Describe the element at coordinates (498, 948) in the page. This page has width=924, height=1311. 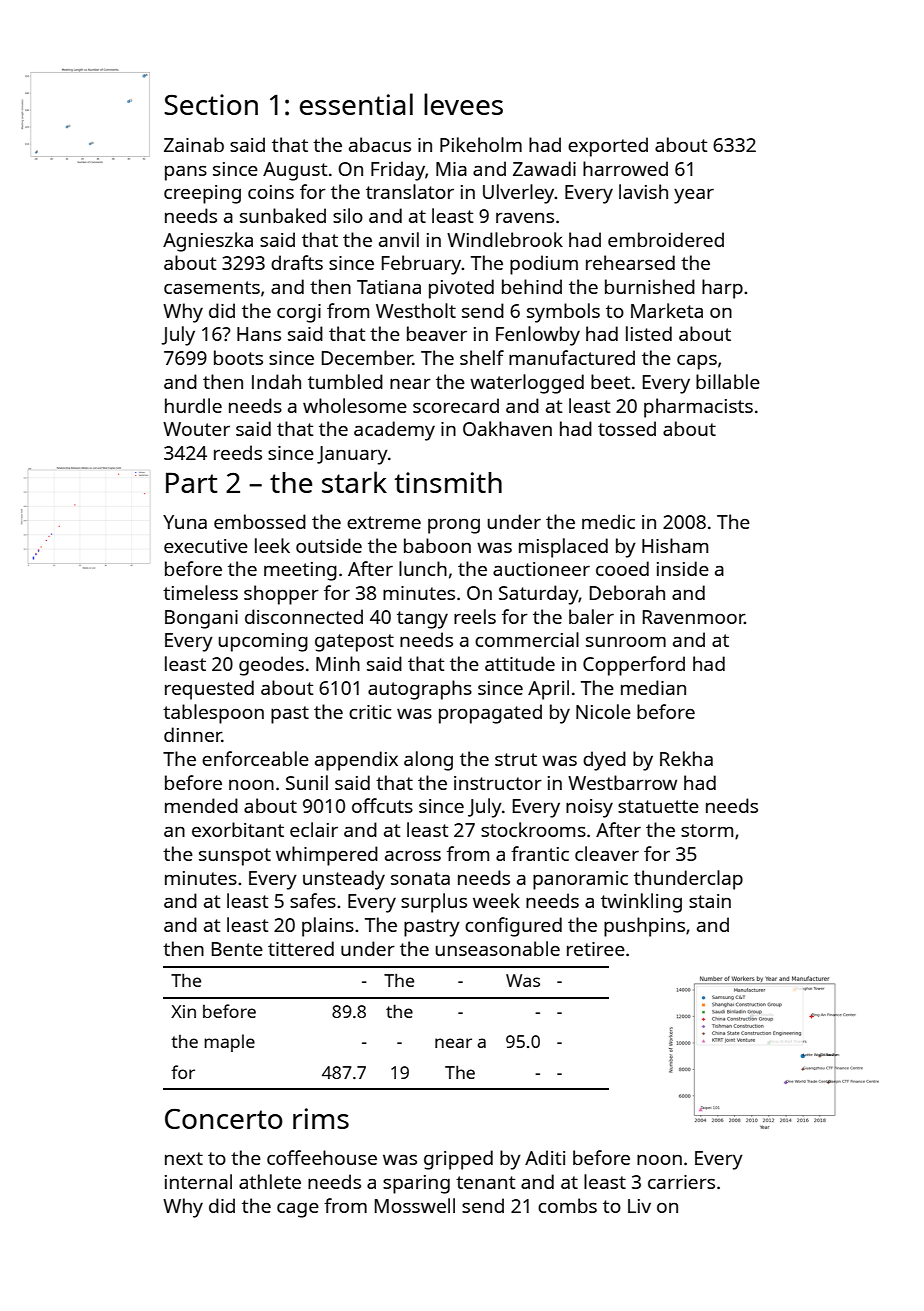
I see `unseasonable` at that location.
